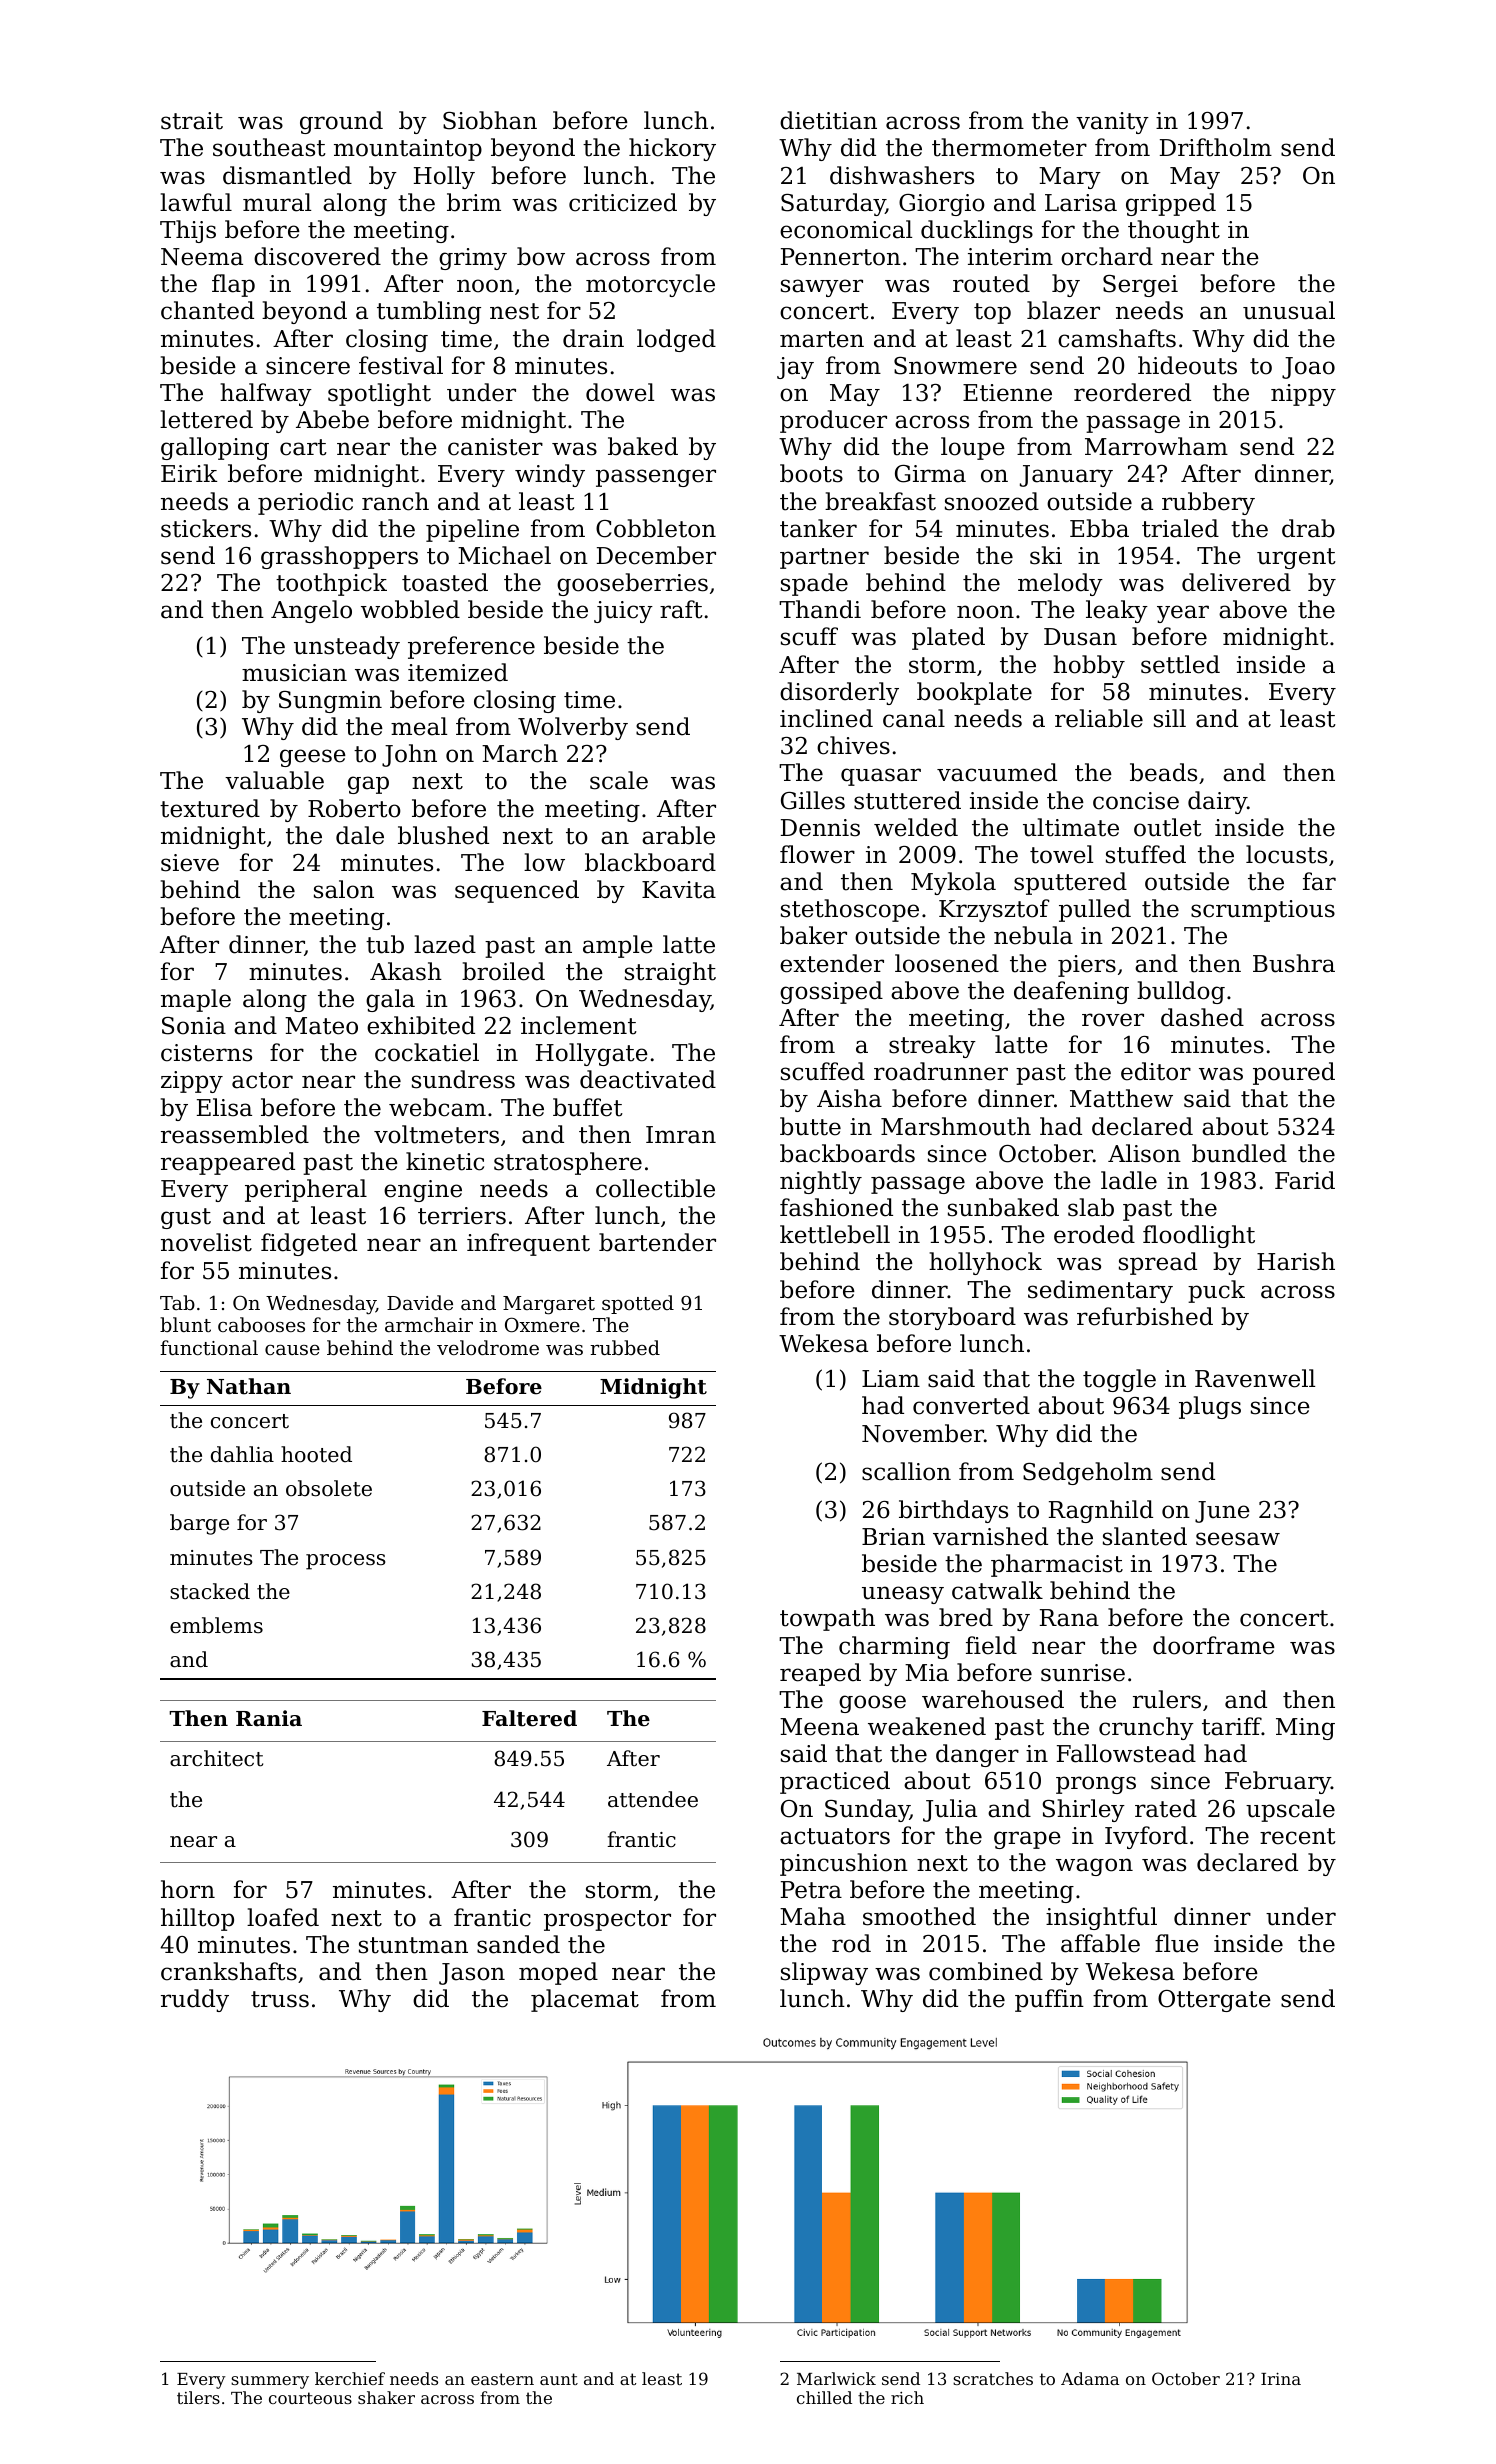 This document has height=2464, width=1496. Describe the element at coordinates (1049, 2000) in the document. I see `puffin` at that location.
